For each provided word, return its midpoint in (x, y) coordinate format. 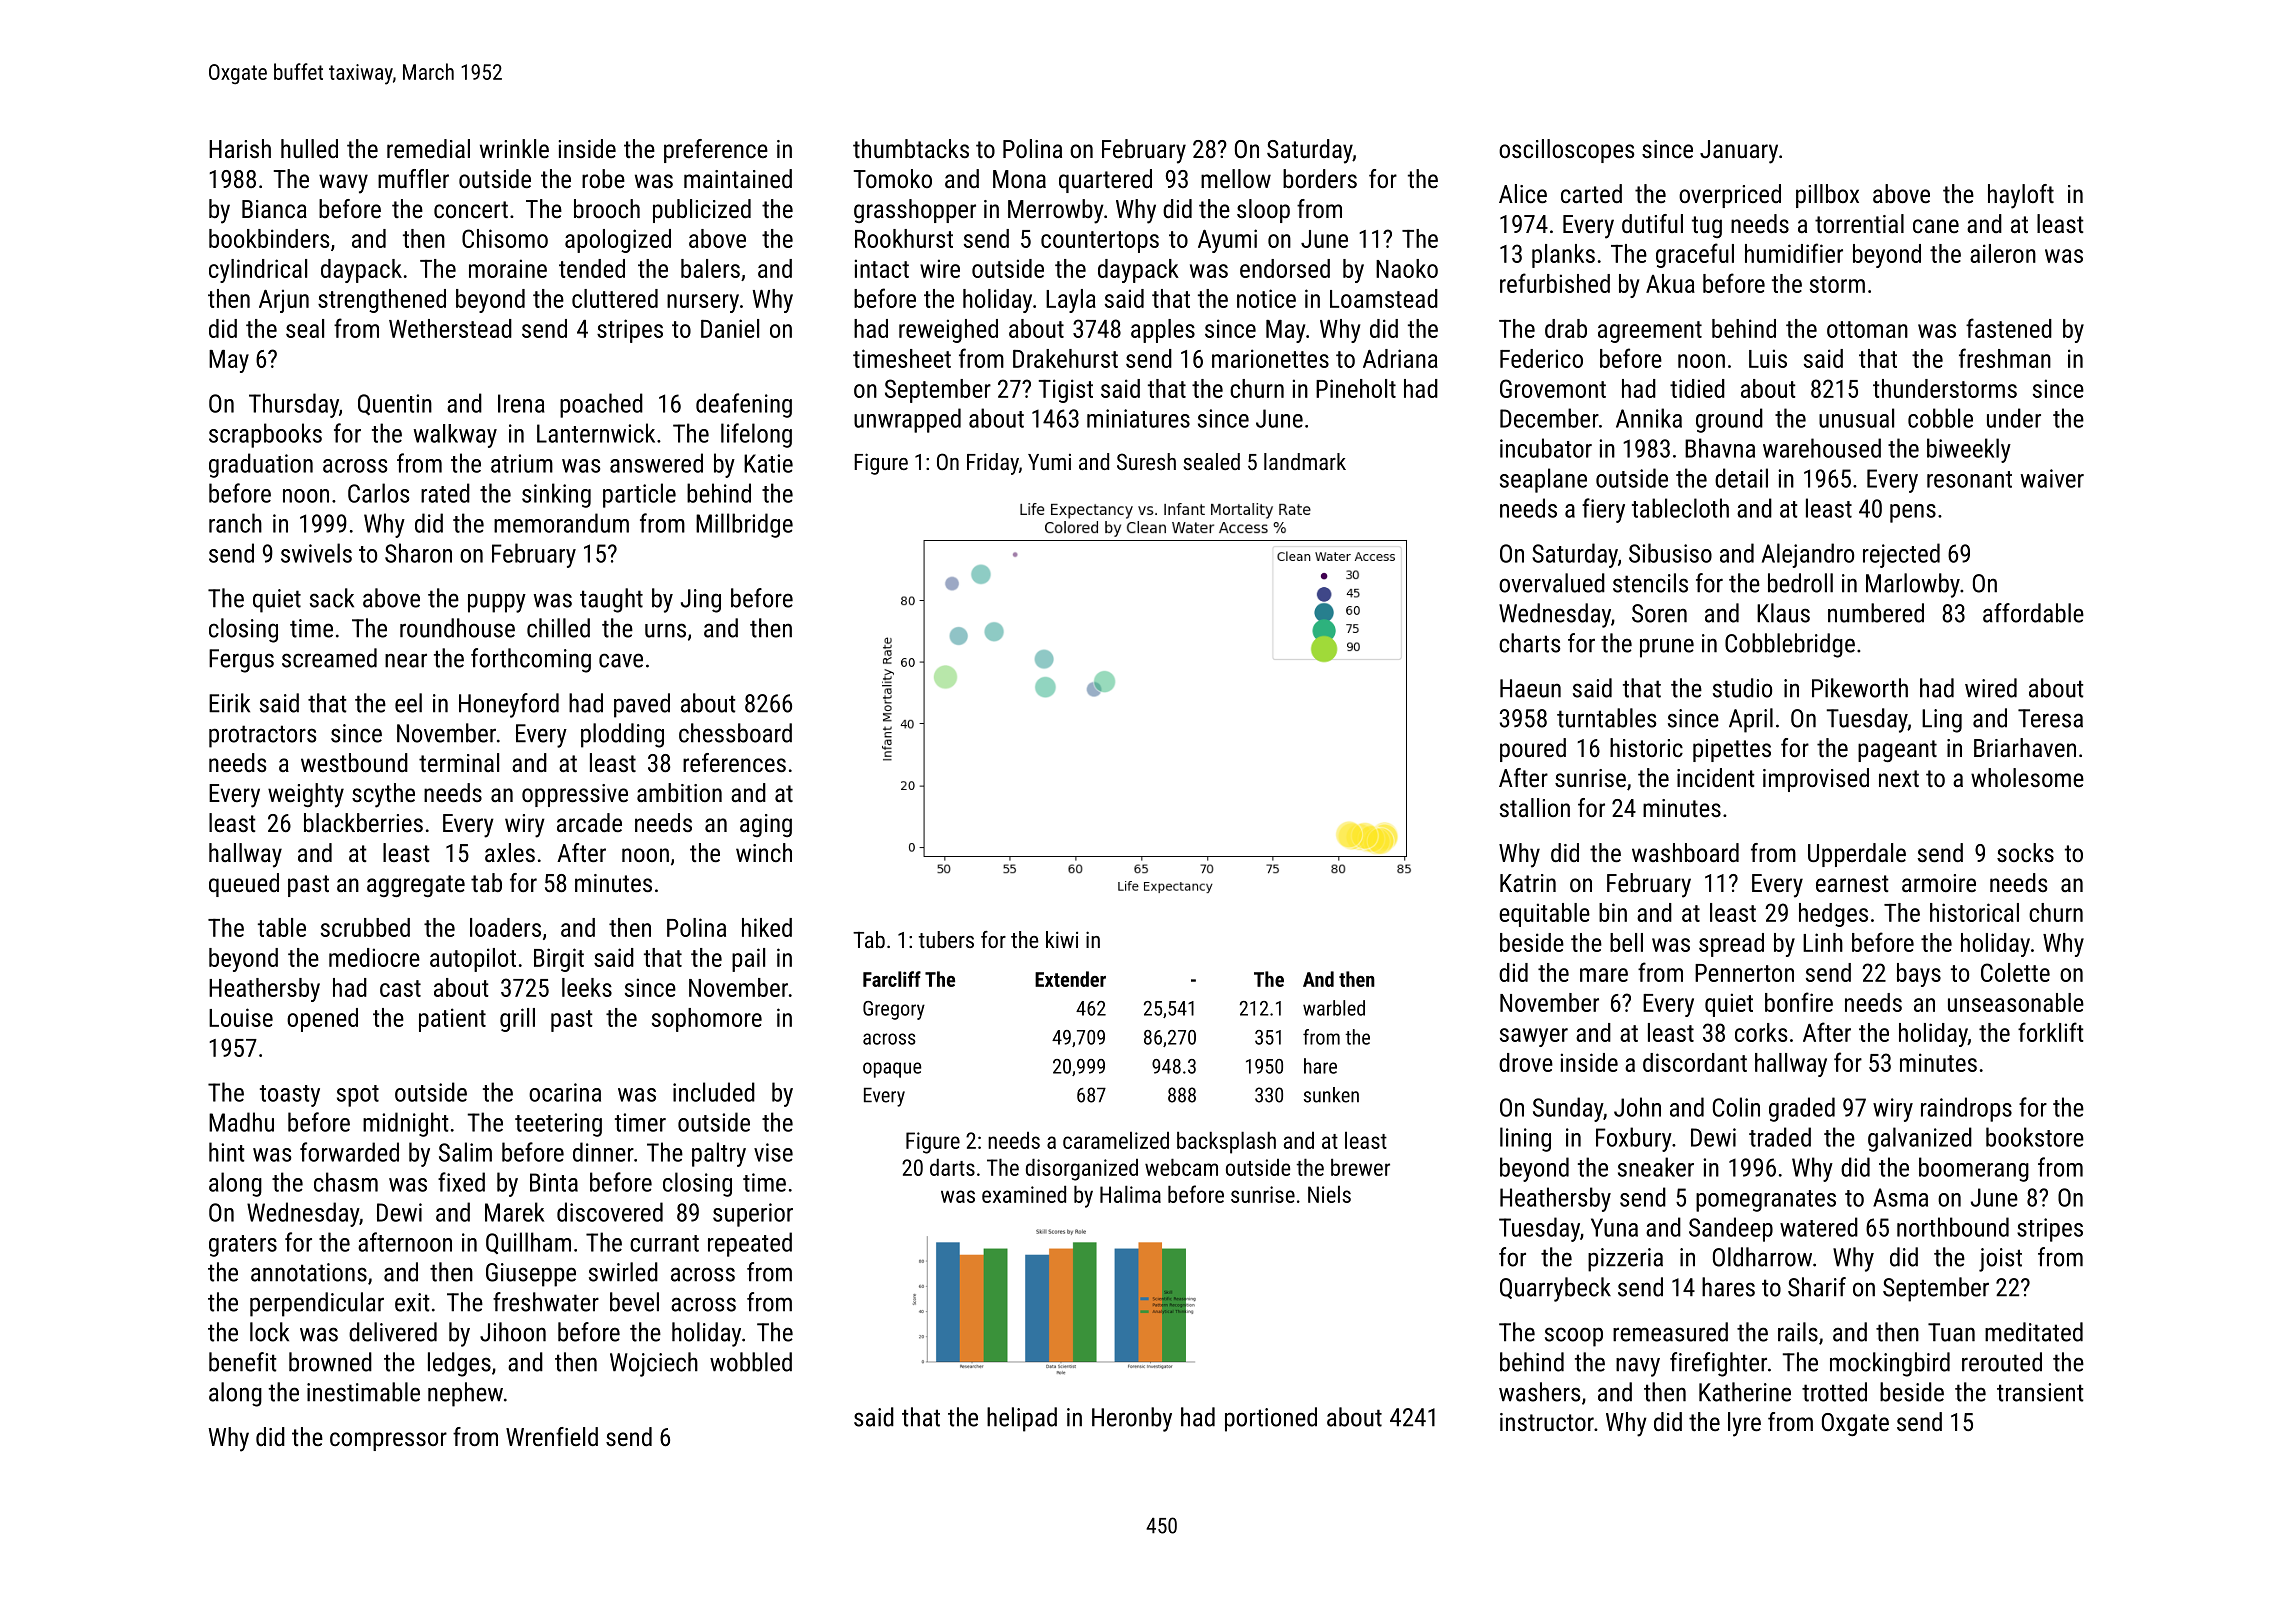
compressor (388, 1441)
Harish (240, 148)
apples (1163, 331)
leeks (587, 987)
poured (1533, 750)
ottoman (1867, 329)
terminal (459, 762)
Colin (1736, 1107)
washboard (1685, 852)
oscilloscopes (1567, 151)
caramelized (1116, 1140)
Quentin (395, 405)
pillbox (1827, 196)
